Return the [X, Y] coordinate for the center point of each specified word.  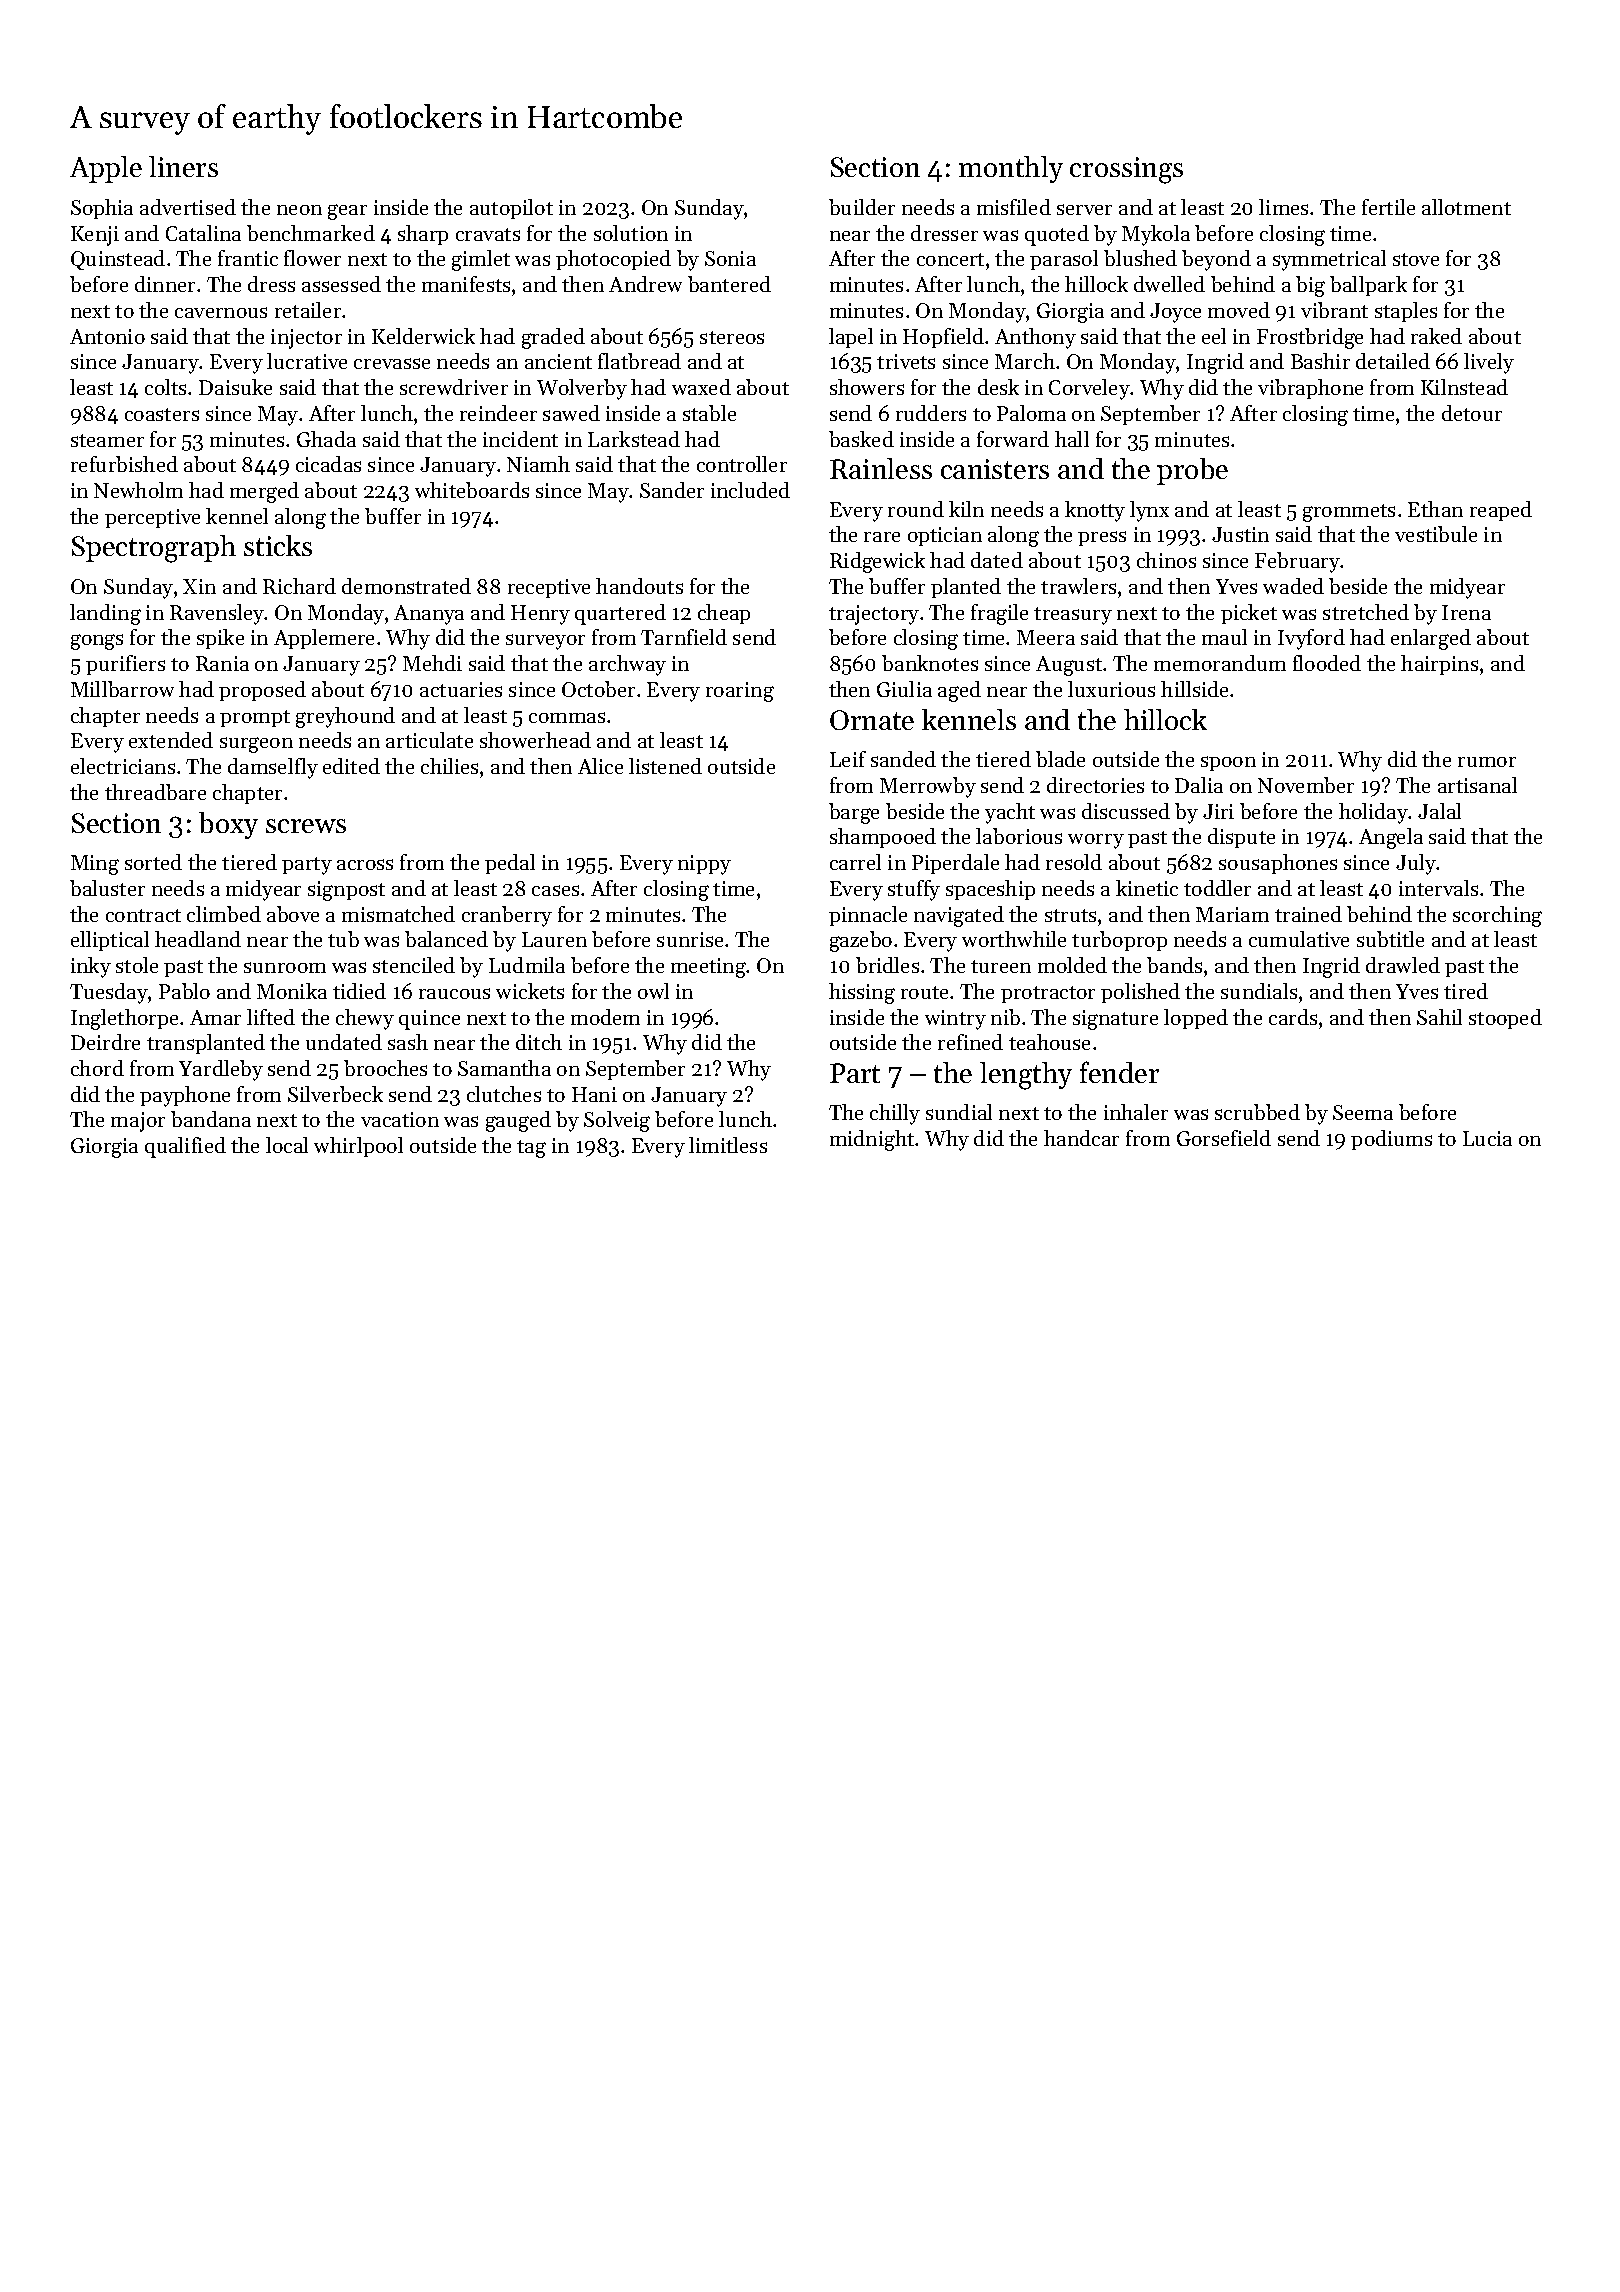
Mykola [1156, 235]
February [1298, 562]
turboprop [1119, 941]
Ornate [872, 720]
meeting [709, 968]
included [750, 490]
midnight [872, 1140]
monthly [1011, 169]
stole [137, 965]
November [1306, 785]
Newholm [138, 490]
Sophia [102, 209]
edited [351, 766]
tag [531, 1149]
